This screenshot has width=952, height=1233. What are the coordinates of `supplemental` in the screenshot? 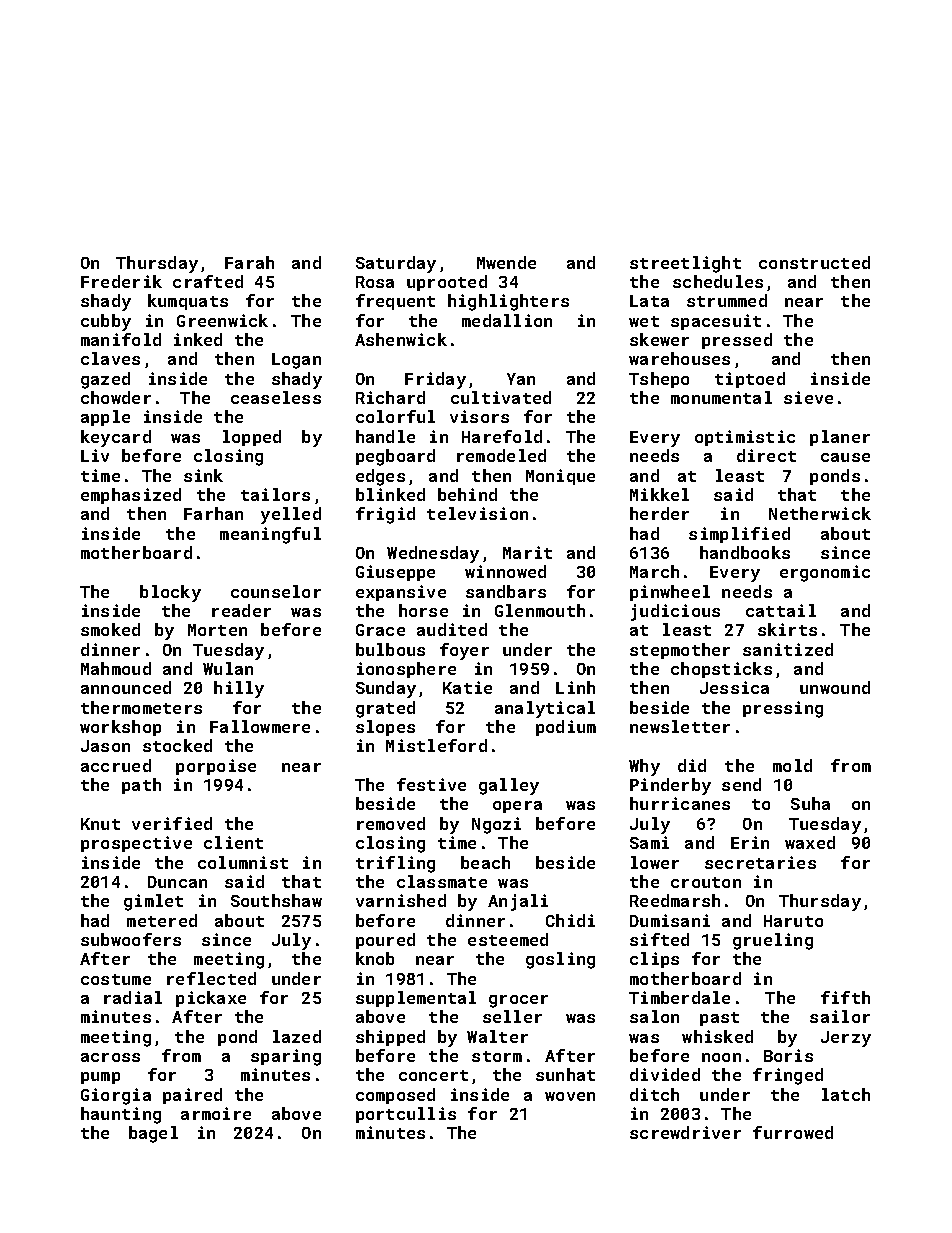 It's located at (416, 999).
